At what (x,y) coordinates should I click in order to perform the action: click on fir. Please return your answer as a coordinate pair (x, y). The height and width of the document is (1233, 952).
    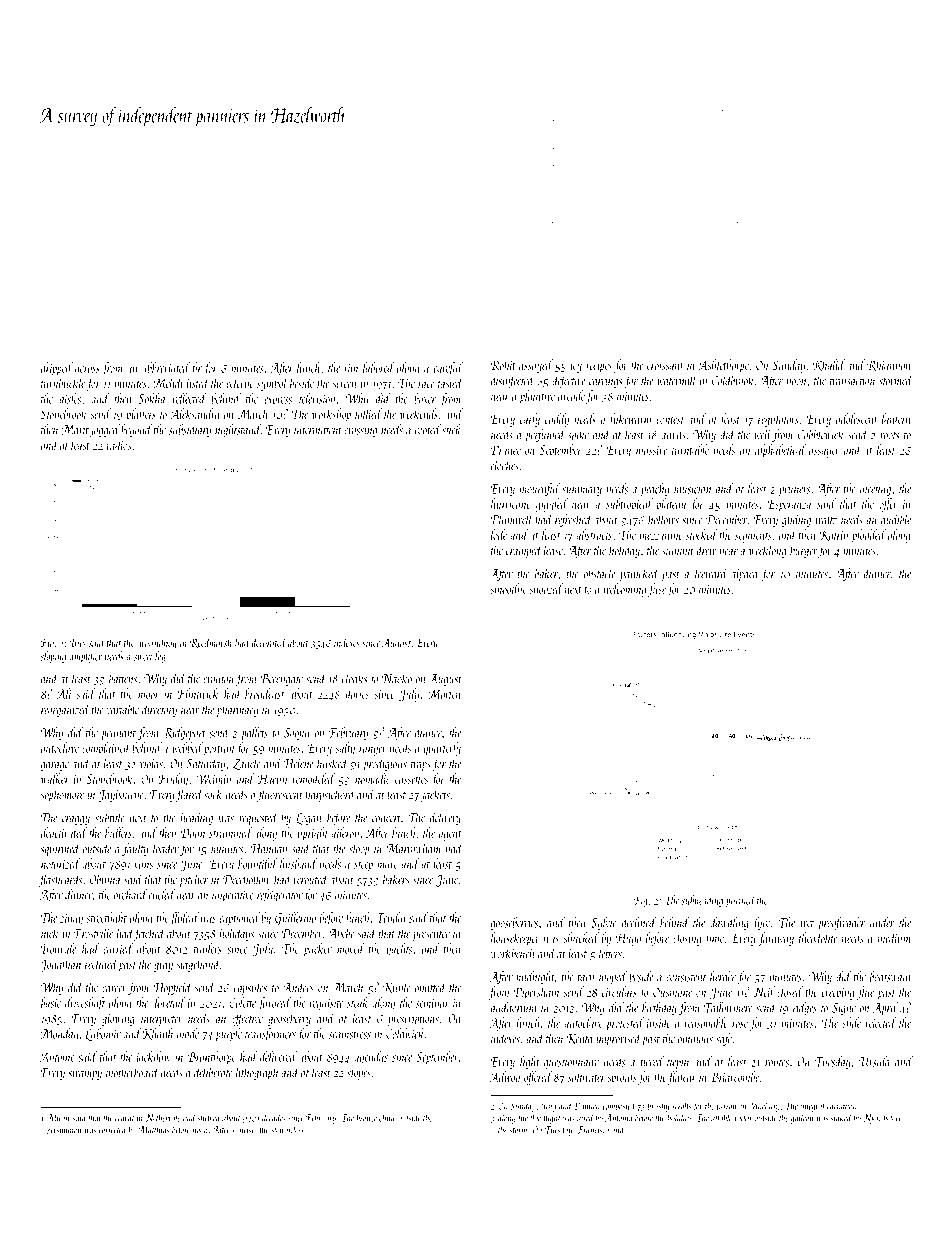
    Looking at the image, I should click on (196, 369).
